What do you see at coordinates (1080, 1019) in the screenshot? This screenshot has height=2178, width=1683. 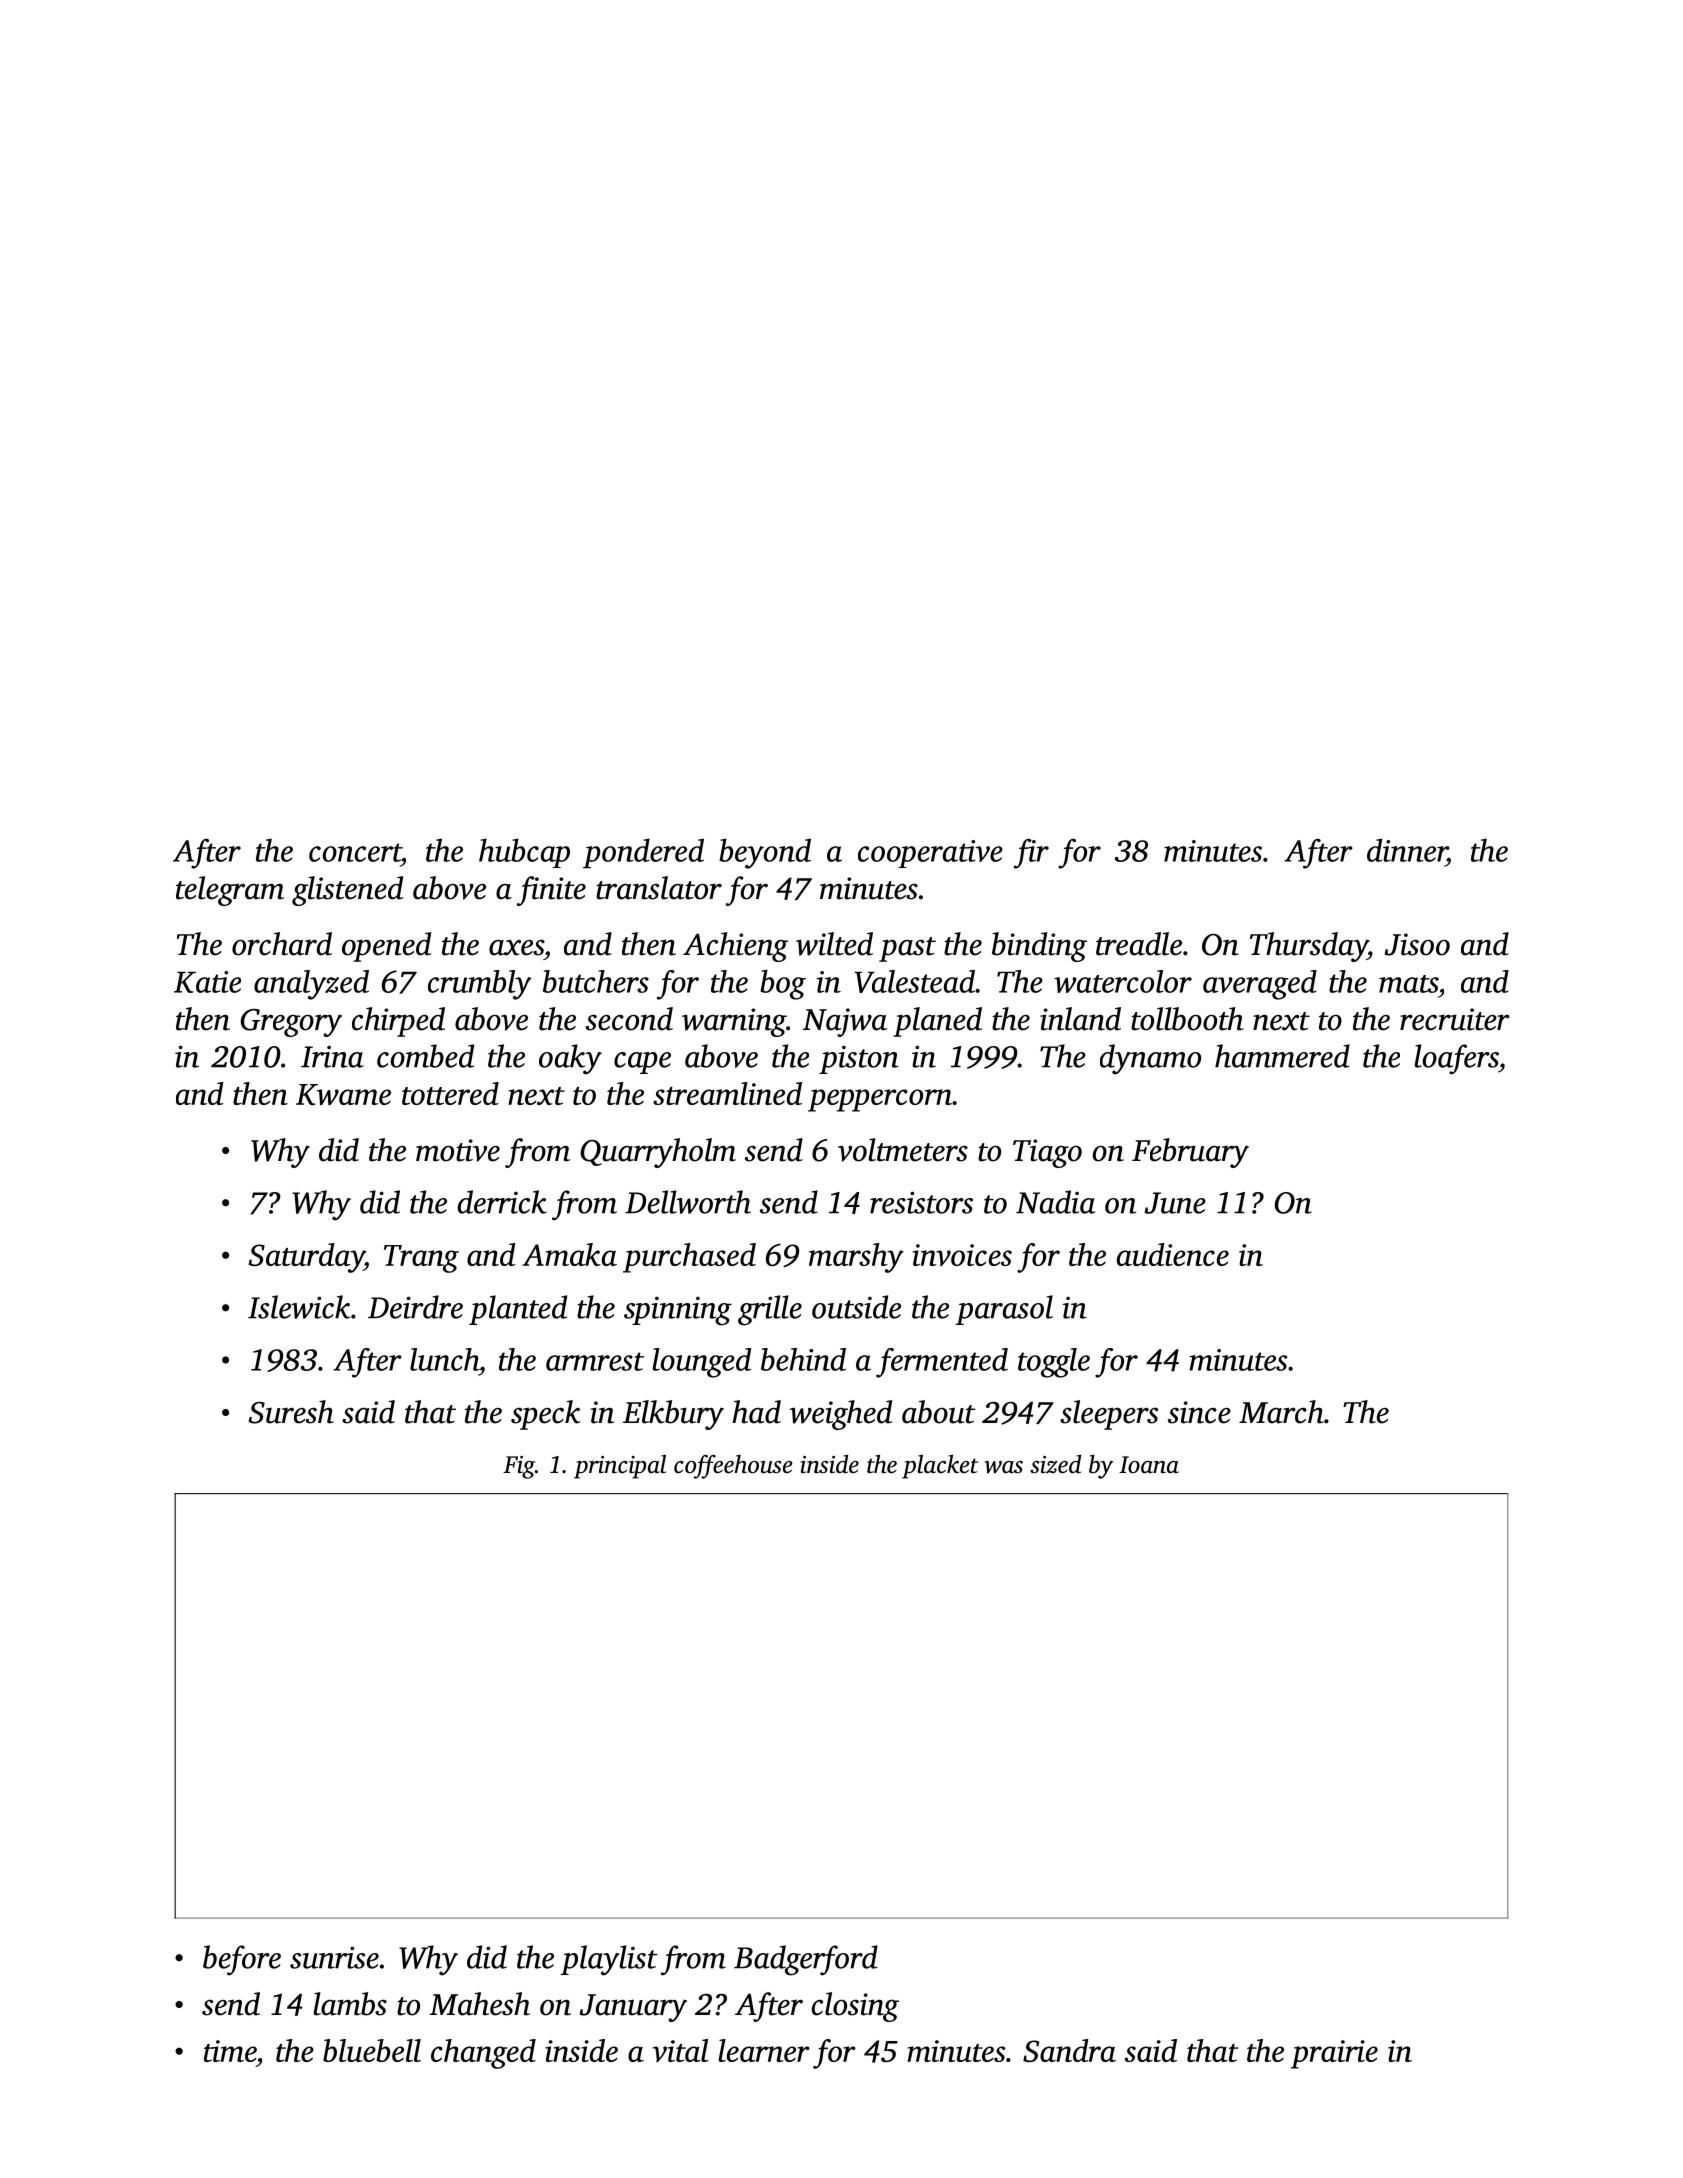 I see `inland` at bounding box center [1080, 1019].
